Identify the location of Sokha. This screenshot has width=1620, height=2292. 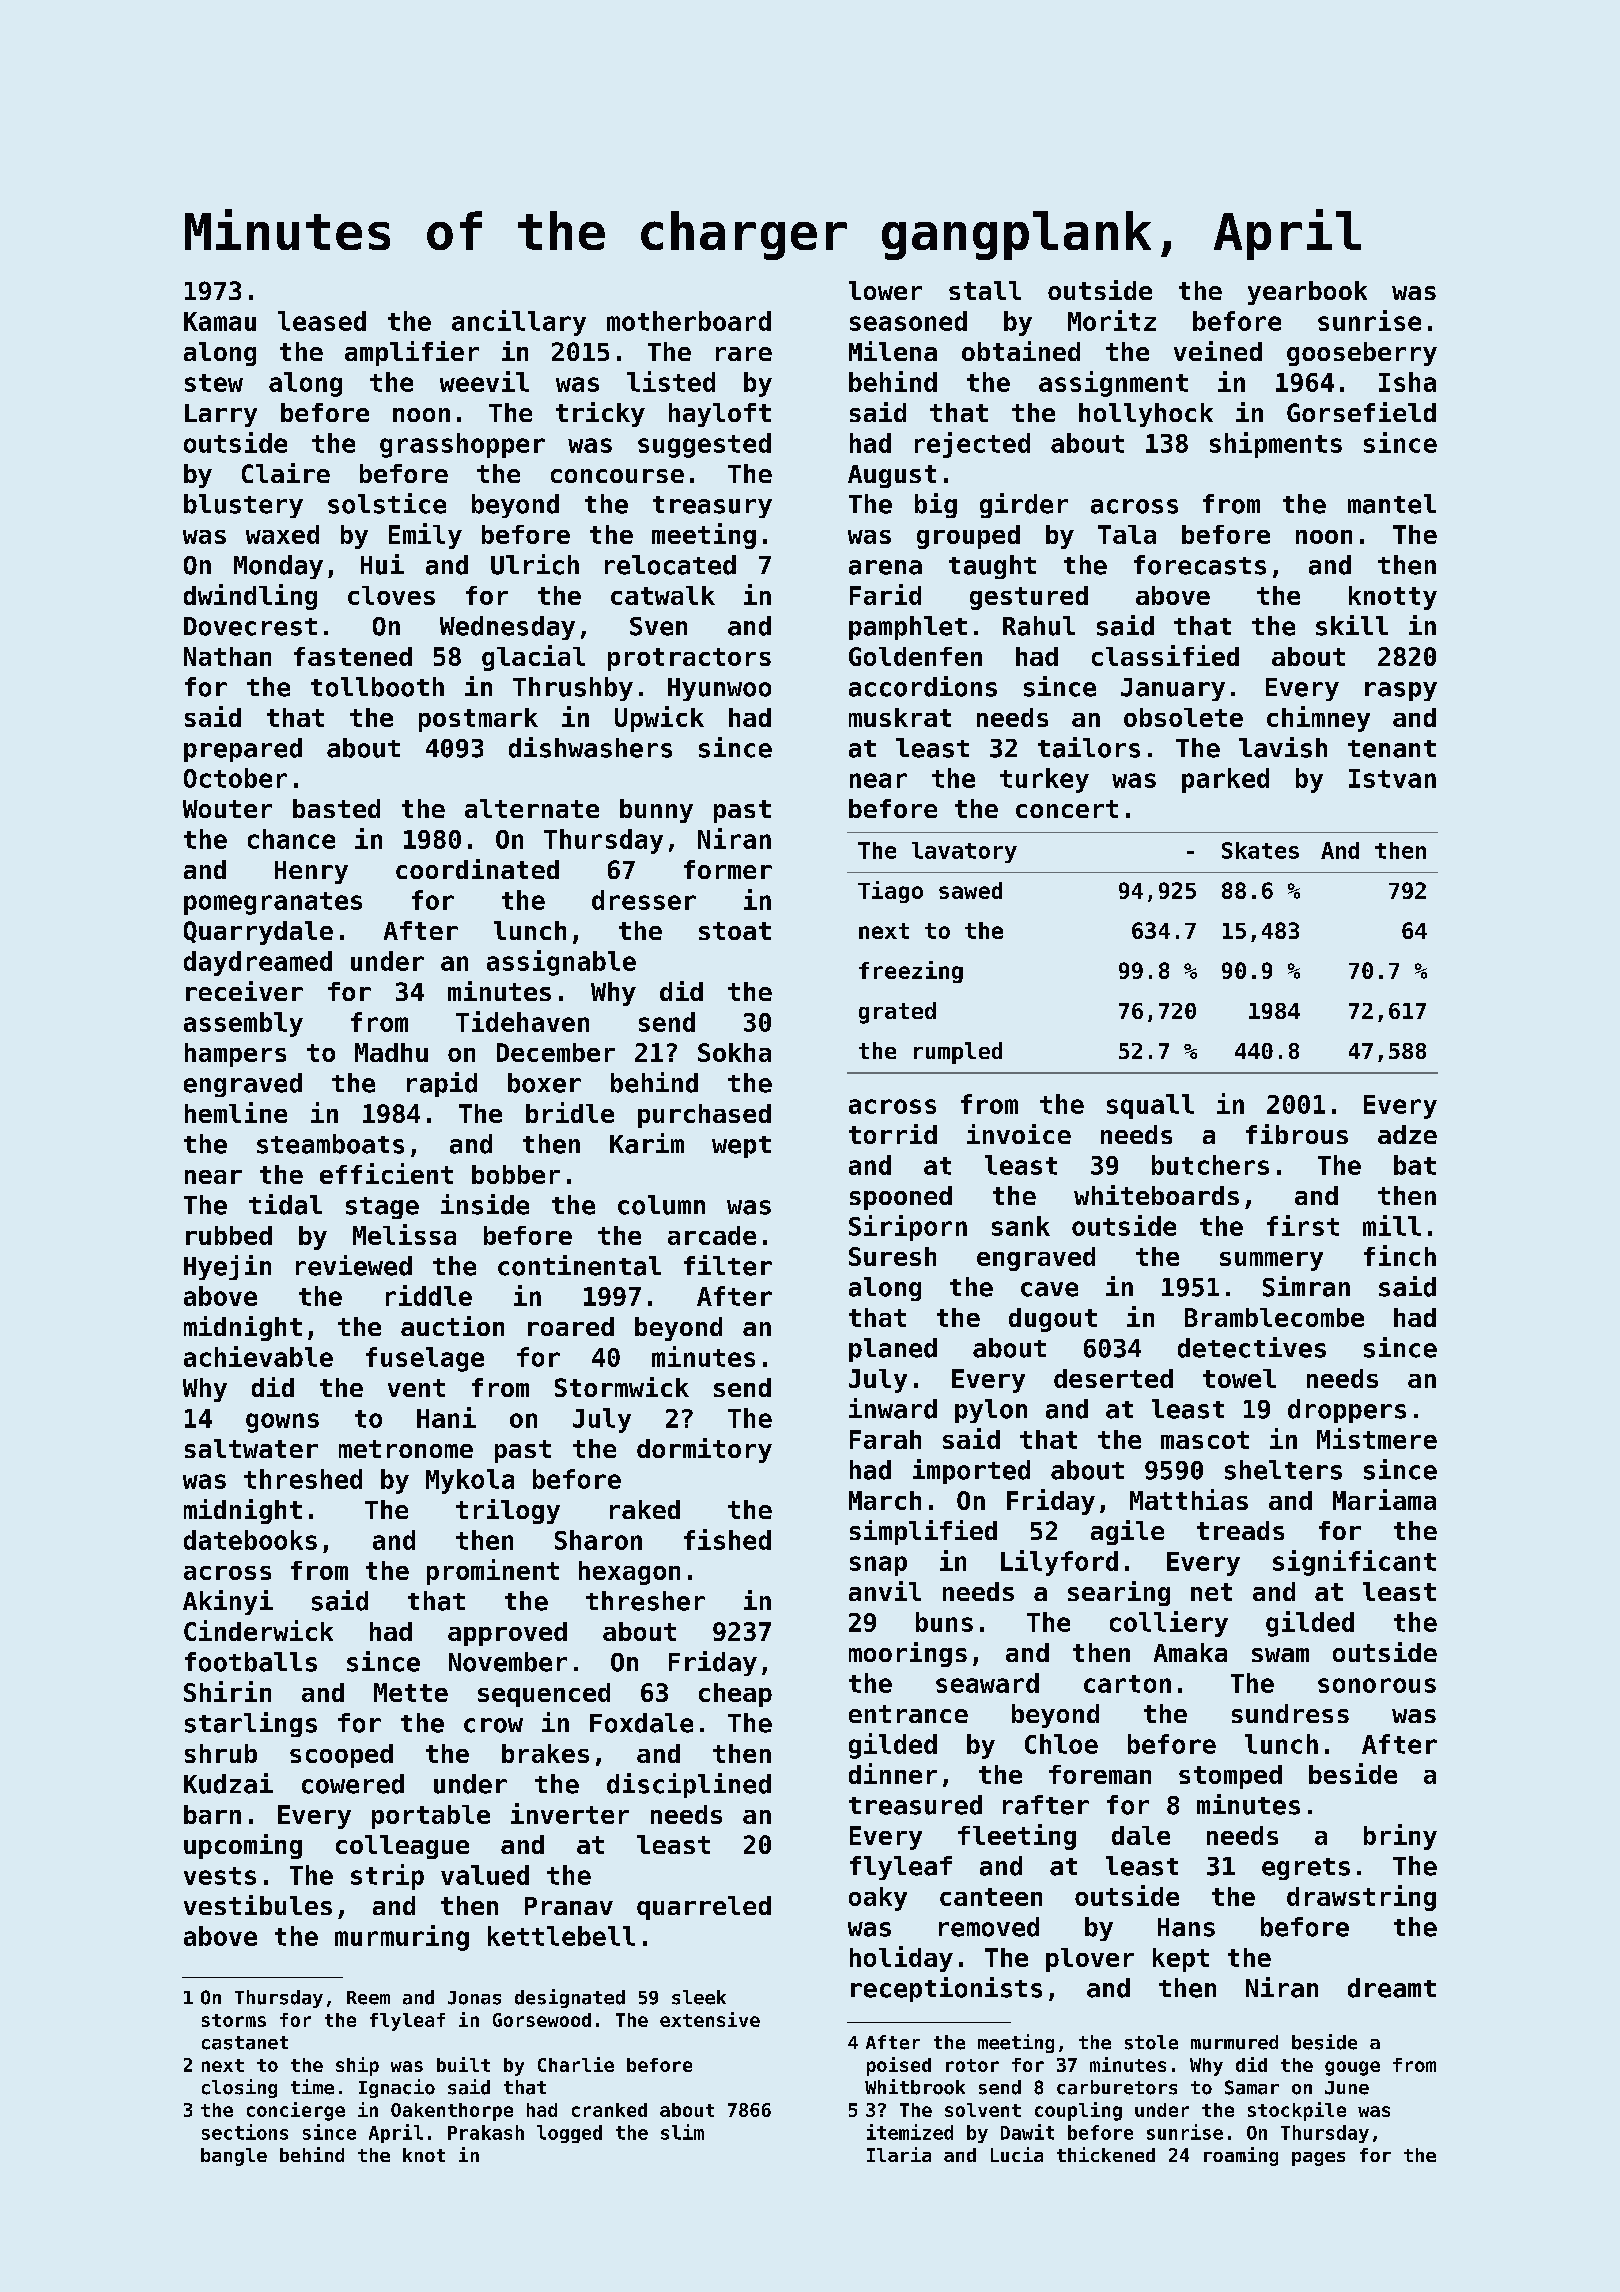
(734, 1052).
